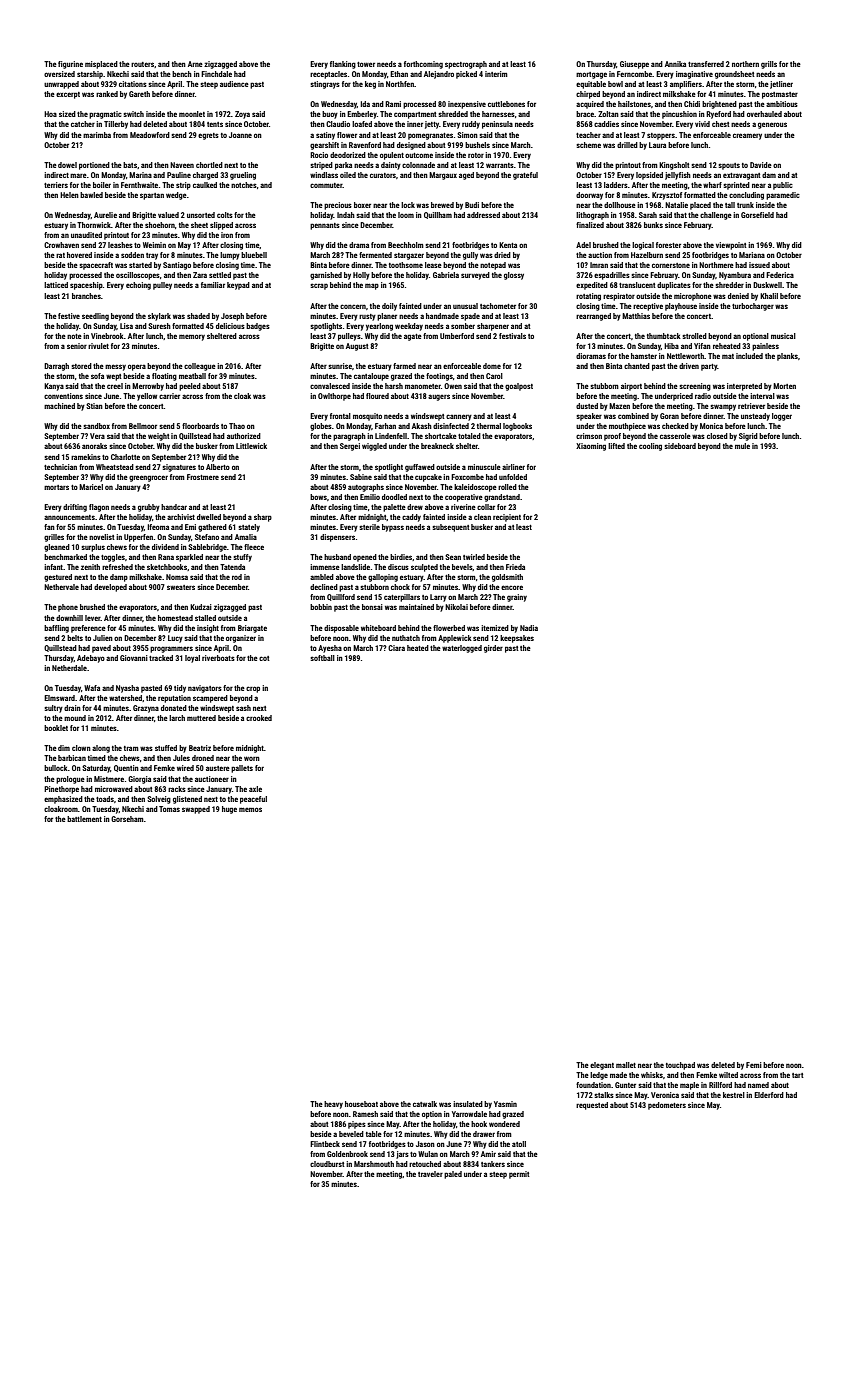 This page has height=1400, width=849. Describe the element at coordinates (333, 1105) in the page. I see `heavy` at that location.
